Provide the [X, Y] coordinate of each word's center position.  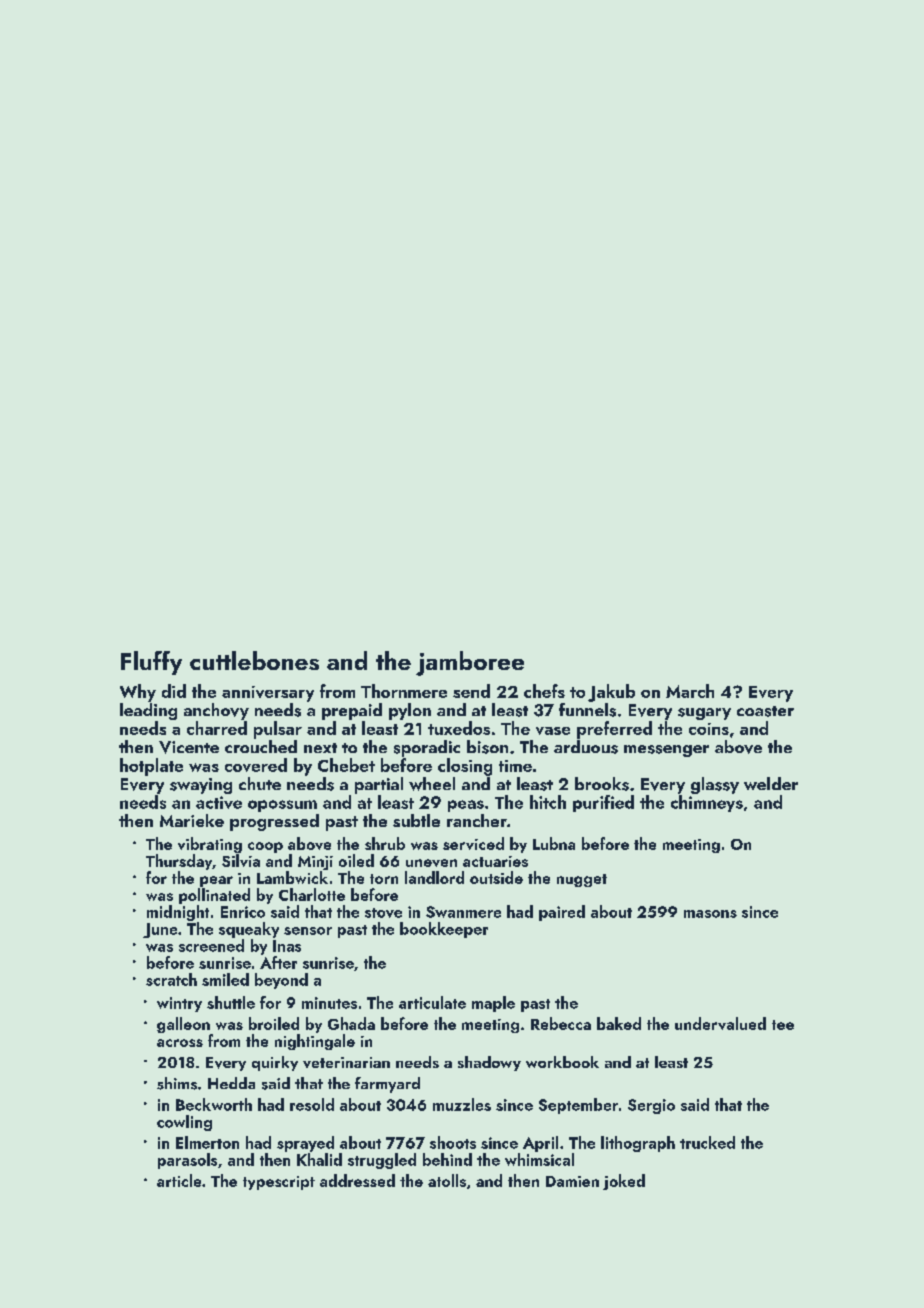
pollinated [214, 896]
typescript [279, 1183]
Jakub [611, 693]
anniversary [268, 694]
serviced [473, 843]
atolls [447, 1180]
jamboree [470, 663]
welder [771, 783]
